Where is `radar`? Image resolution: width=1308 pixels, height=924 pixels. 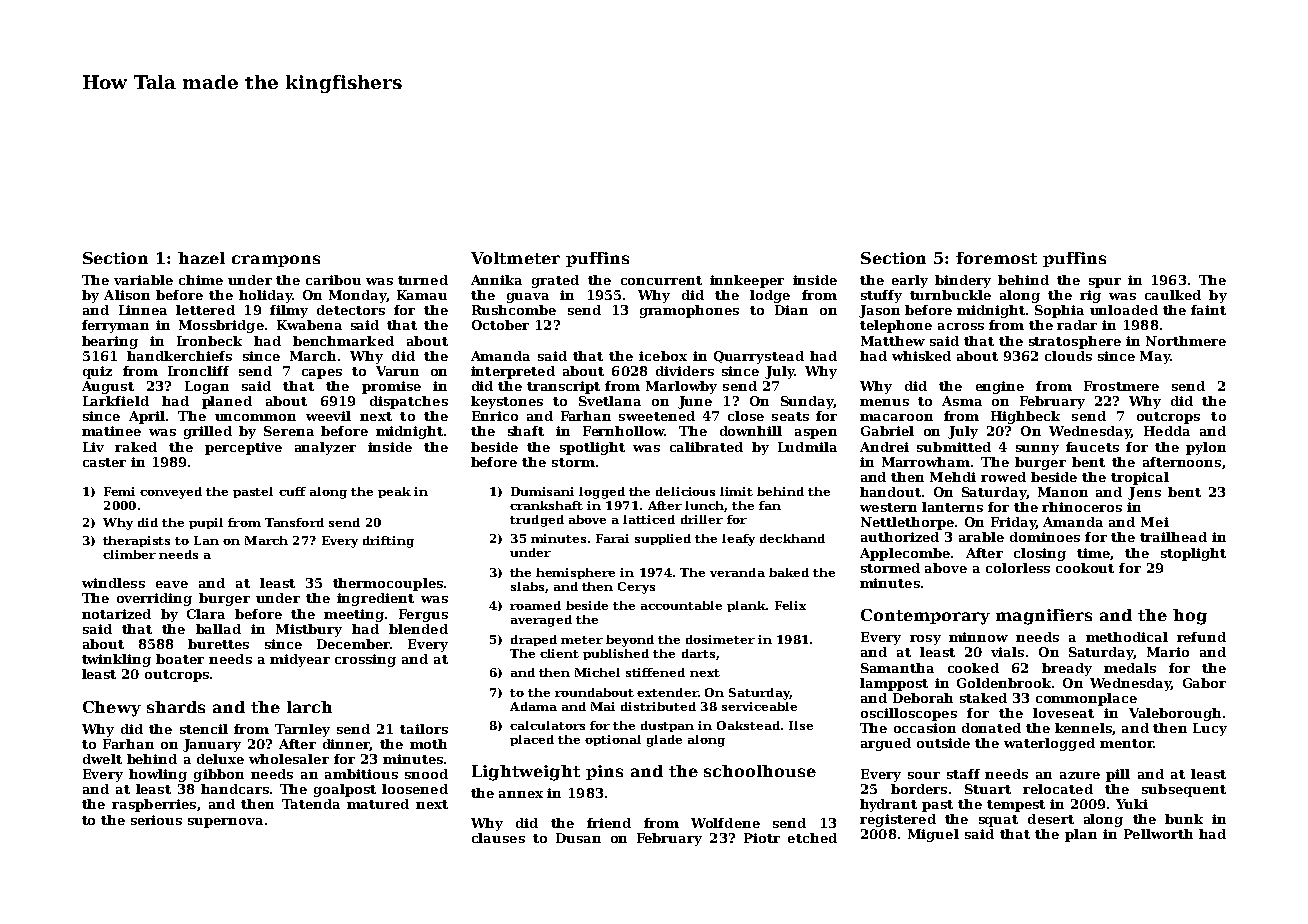 radar is located at coordinates (1077, 325).
